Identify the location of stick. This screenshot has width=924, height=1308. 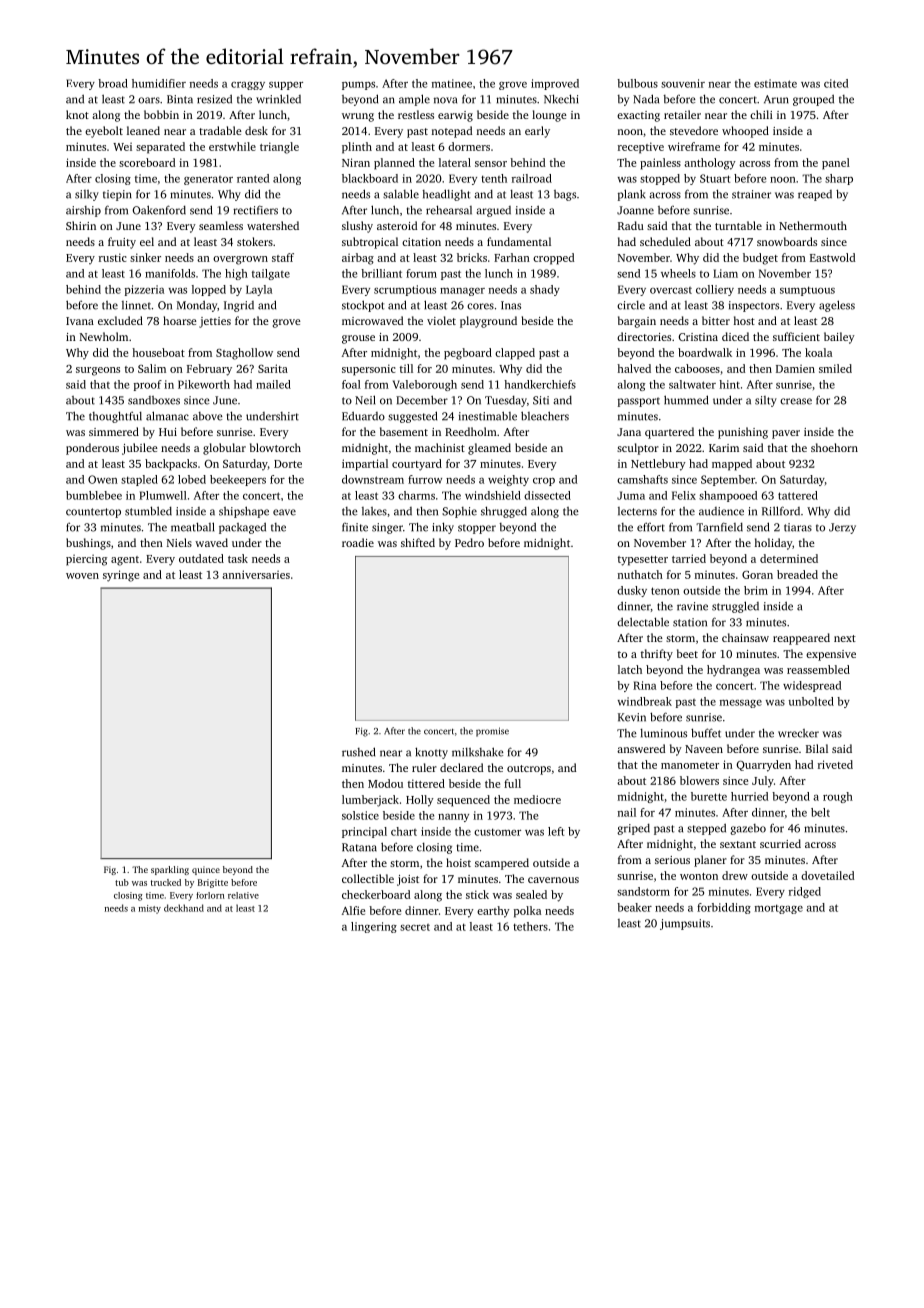
(477, 894).
